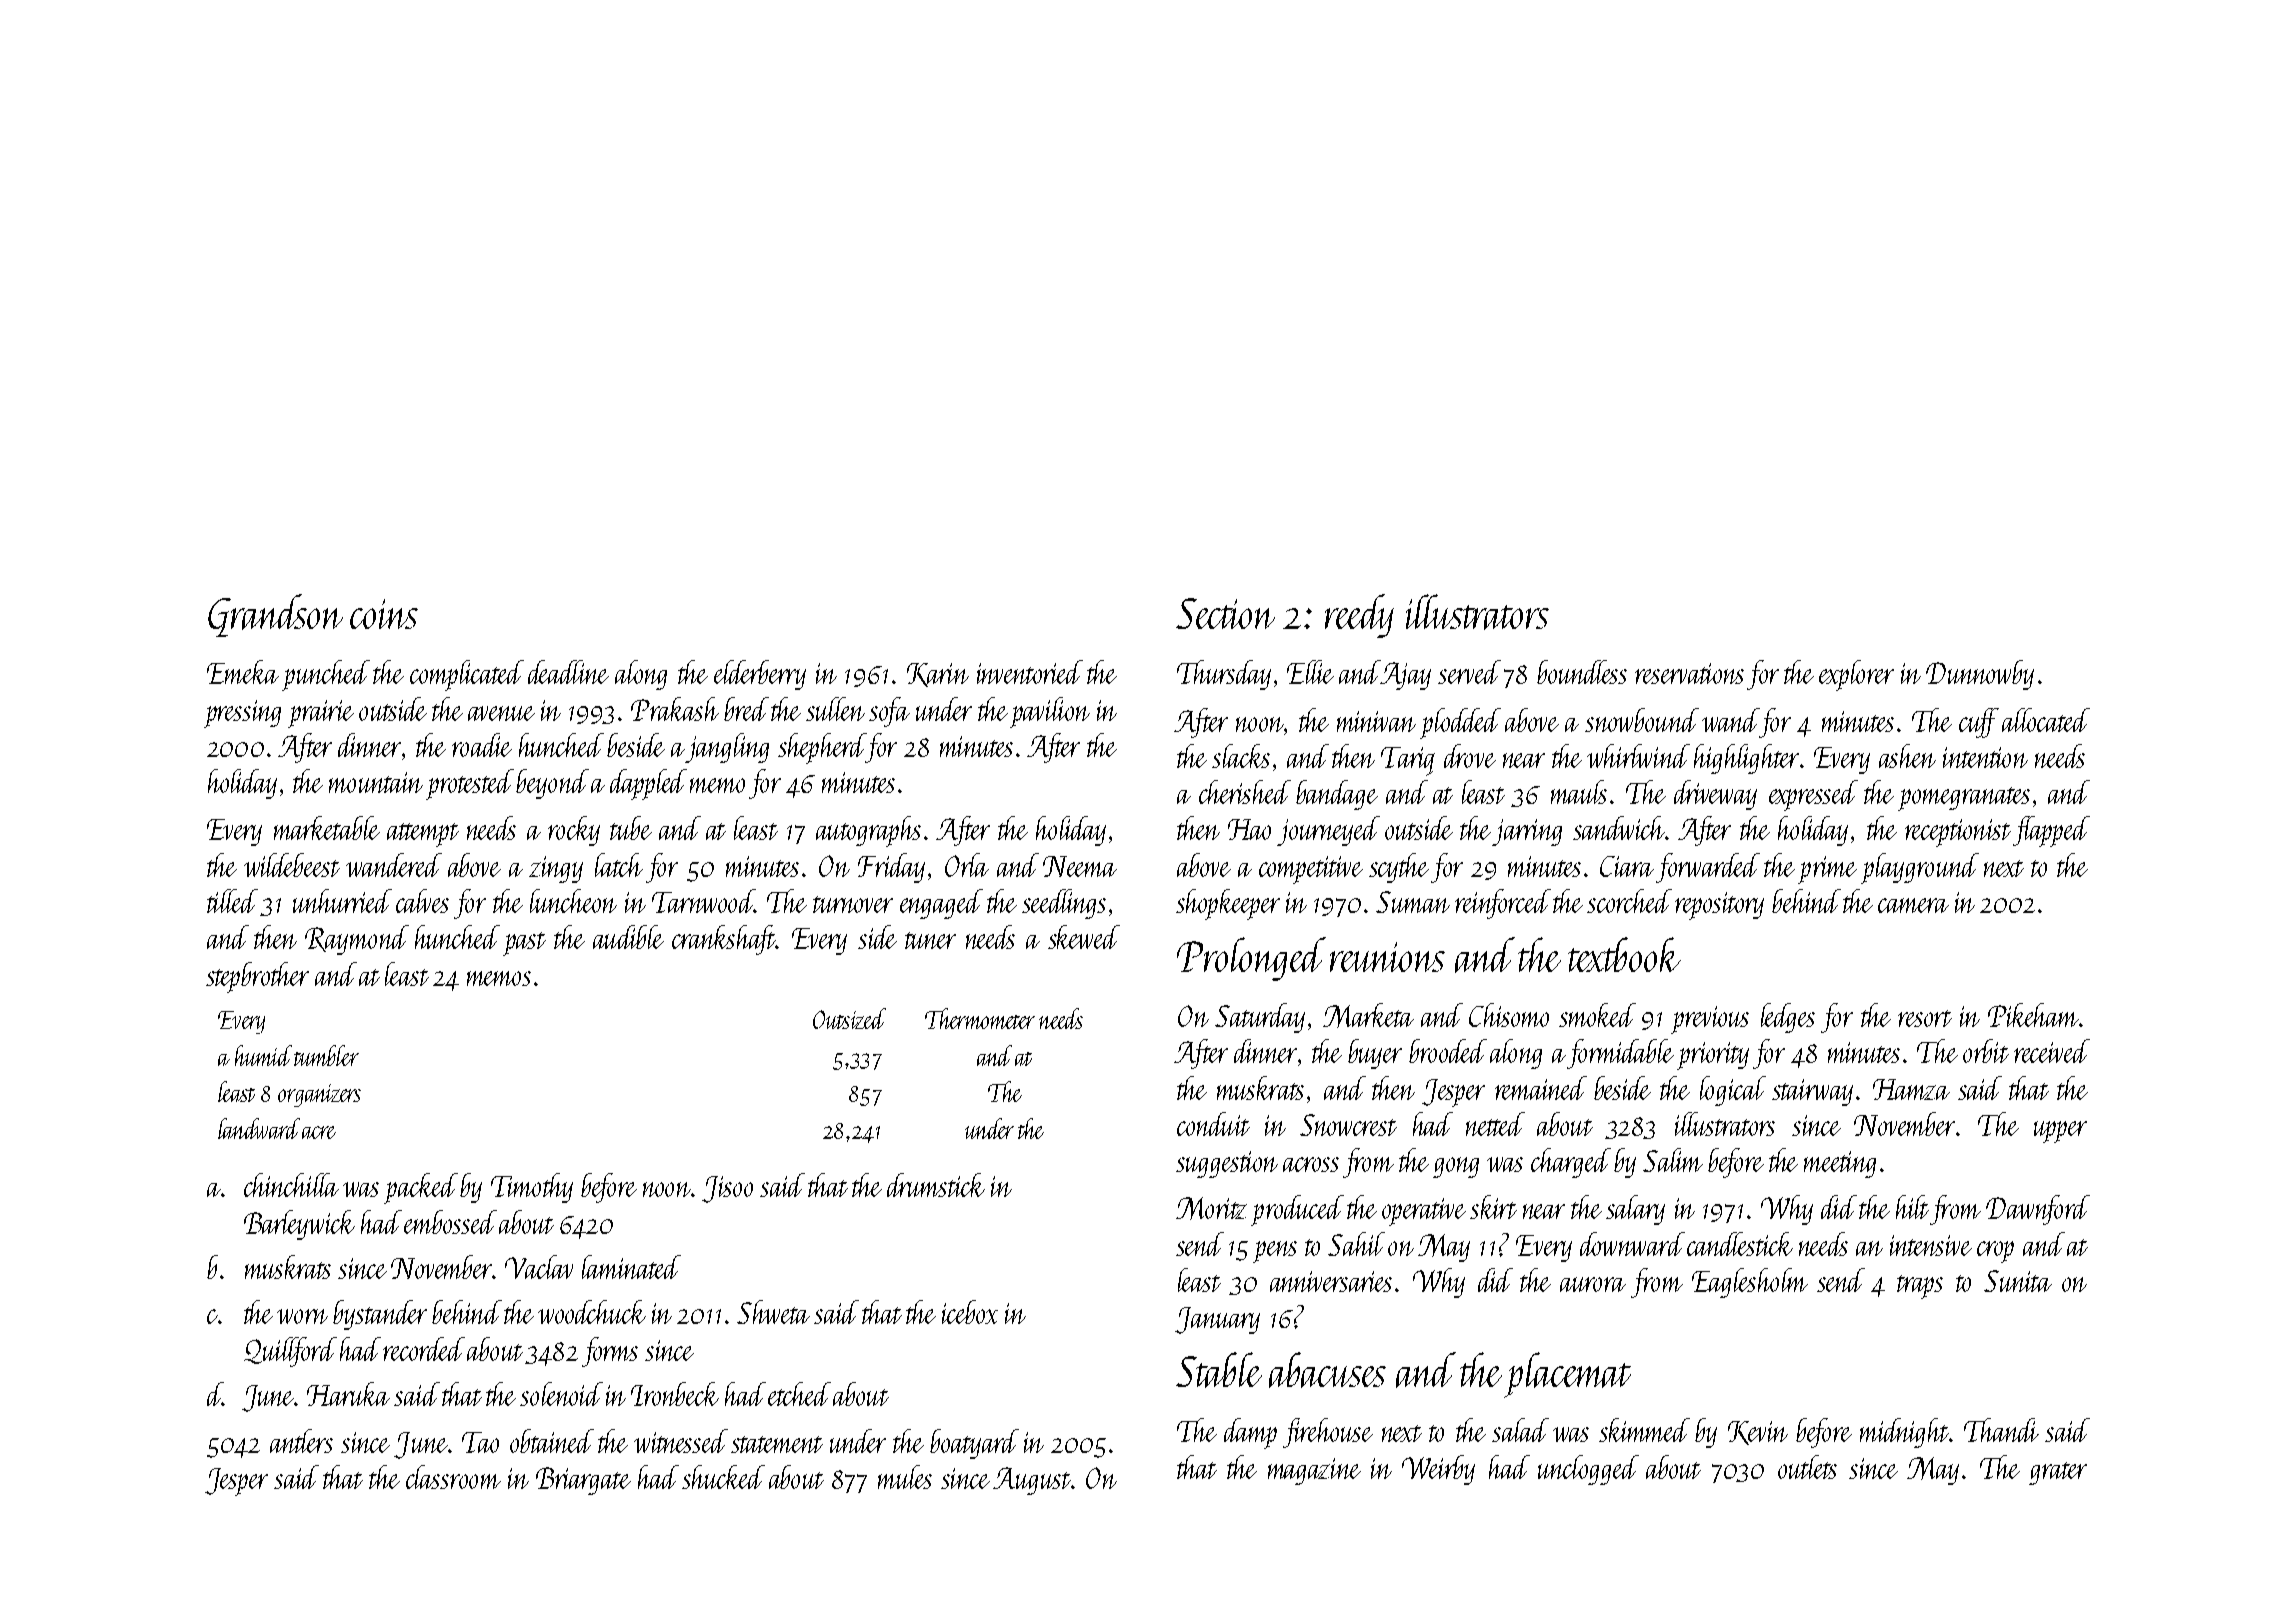 This page has width=2292, height=1620. I want to click on Saturday, so click(1260, 1018).
